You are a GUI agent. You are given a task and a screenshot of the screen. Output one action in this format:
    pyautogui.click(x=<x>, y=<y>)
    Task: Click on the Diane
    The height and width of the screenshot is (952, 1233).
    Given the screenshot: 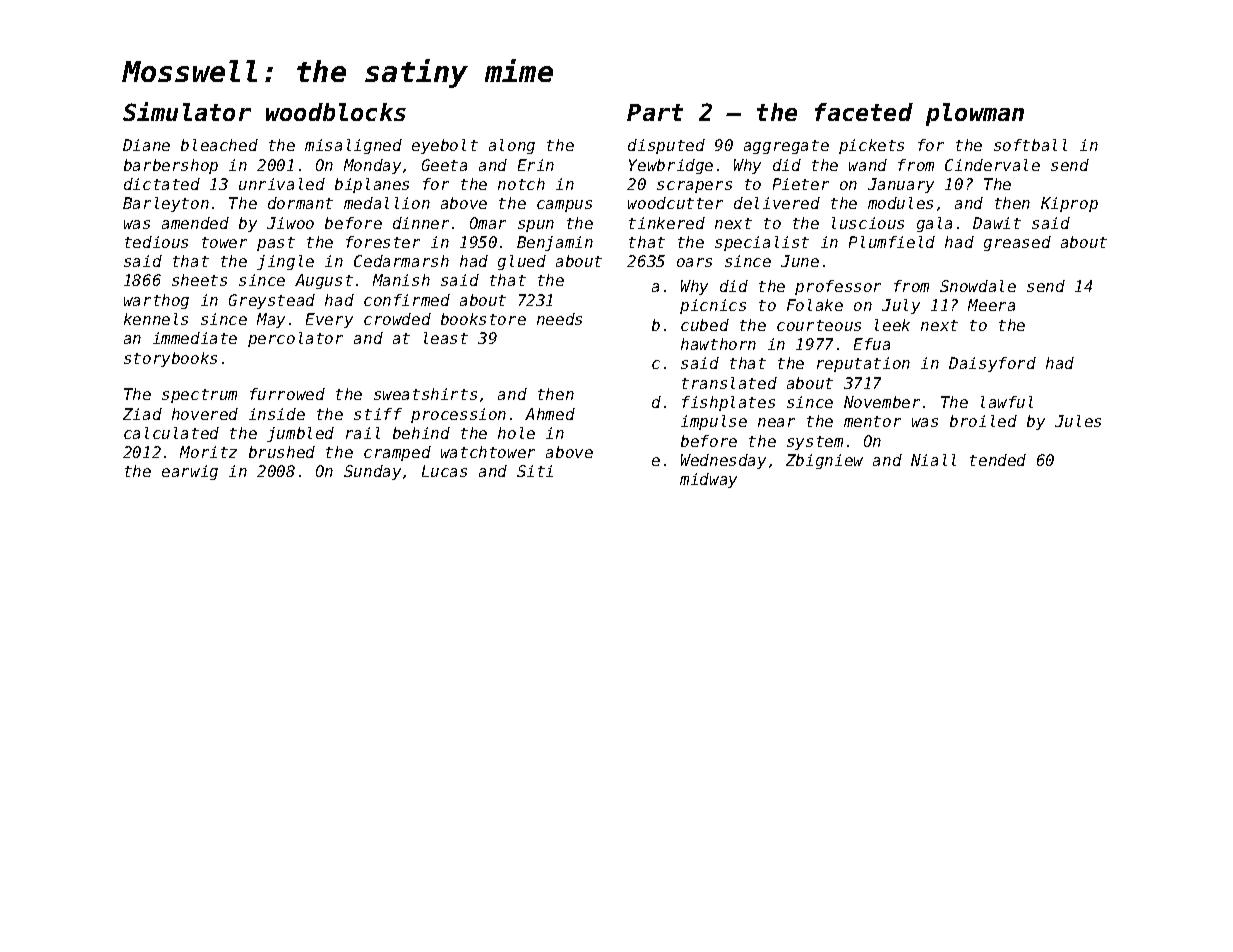 What is the action you would take?
    pyautogui.click(x=146, y=145)
